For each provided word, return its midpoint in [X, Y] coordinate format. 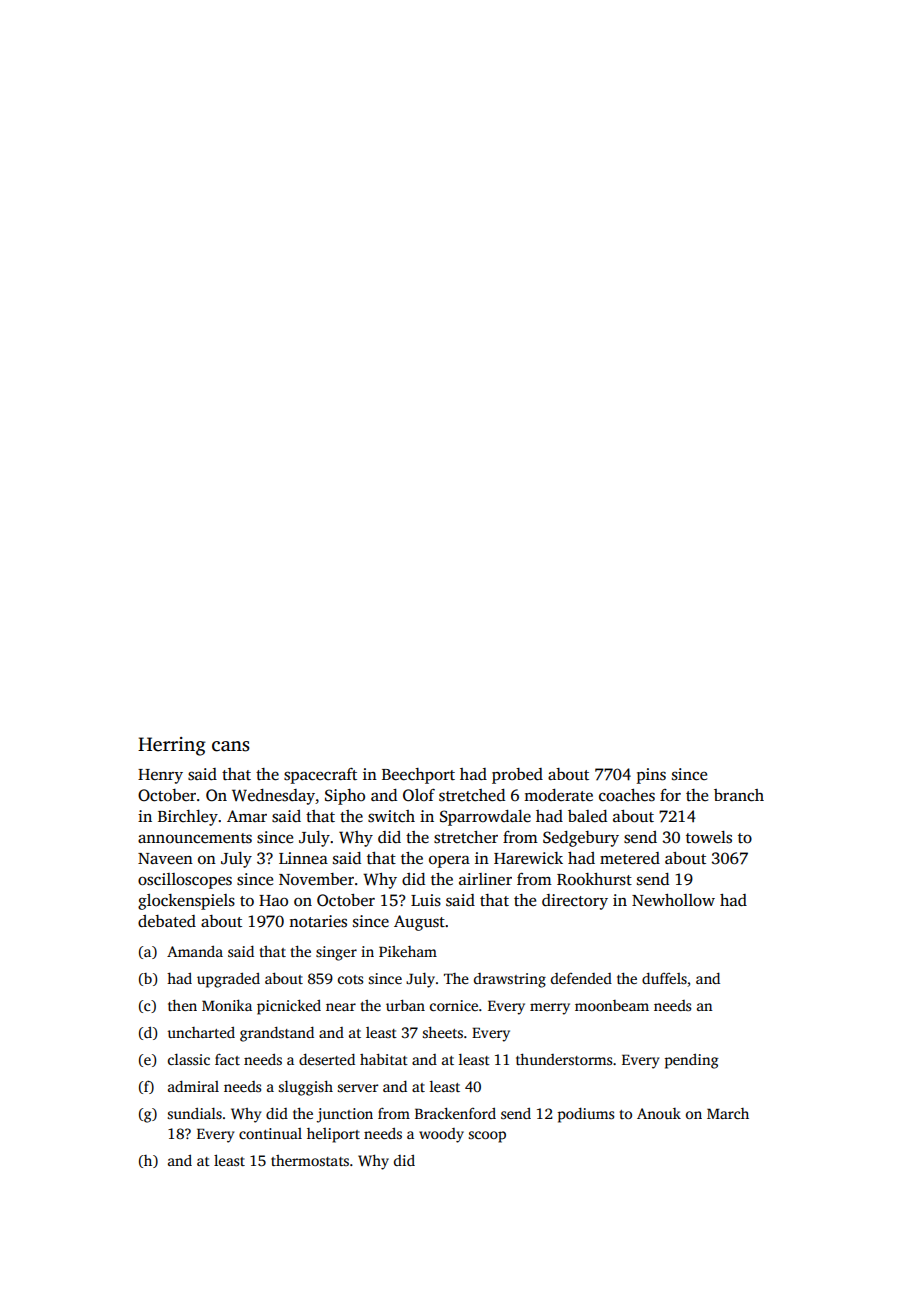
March [728, 1113]
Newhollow [673, 900]
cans [231, 746]
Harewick [528, 858]
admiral [193, 1086]
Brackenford [455, 1113]
